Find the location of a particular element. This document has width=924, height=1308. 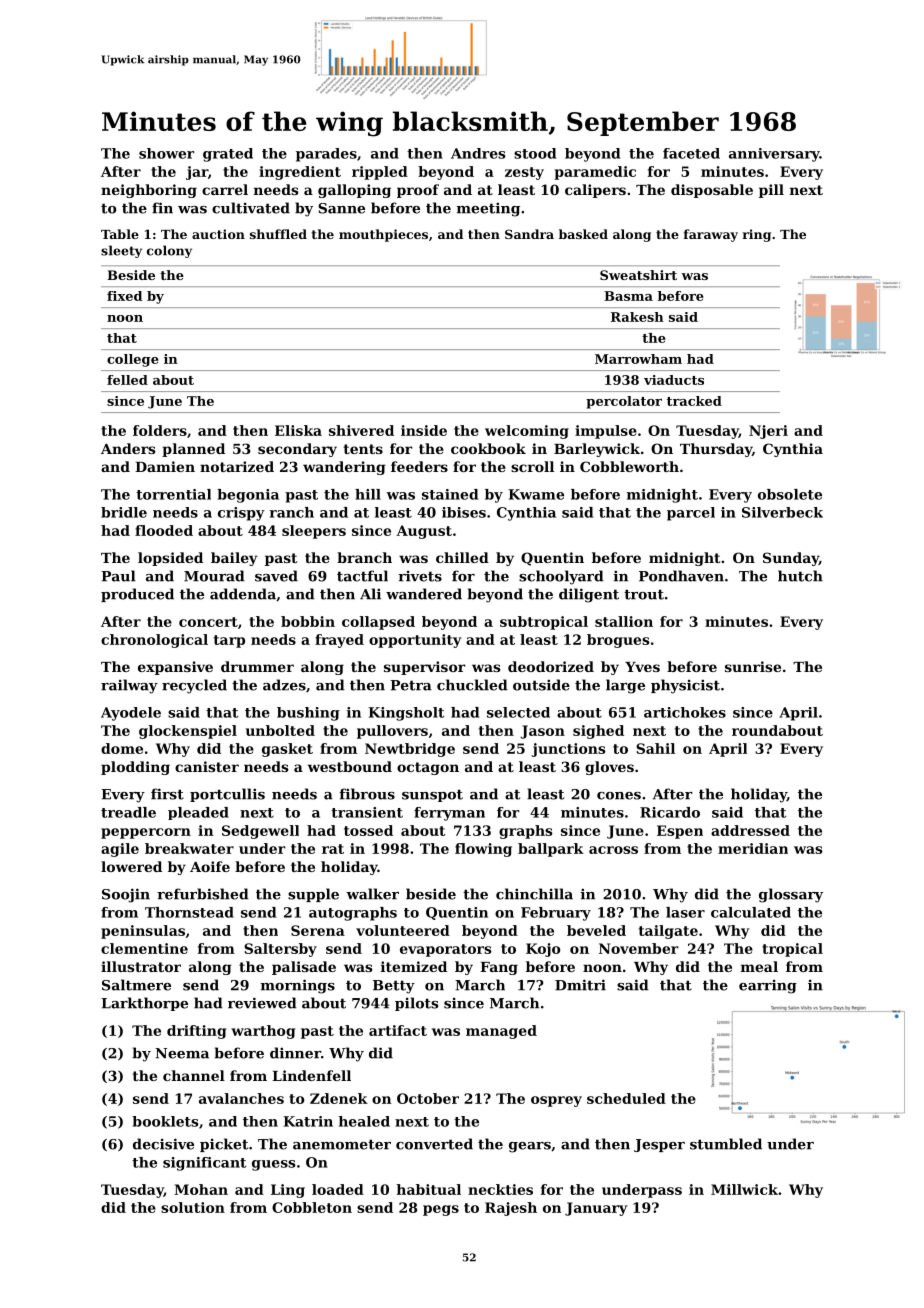

jar is located at coordinates (197, 173).
